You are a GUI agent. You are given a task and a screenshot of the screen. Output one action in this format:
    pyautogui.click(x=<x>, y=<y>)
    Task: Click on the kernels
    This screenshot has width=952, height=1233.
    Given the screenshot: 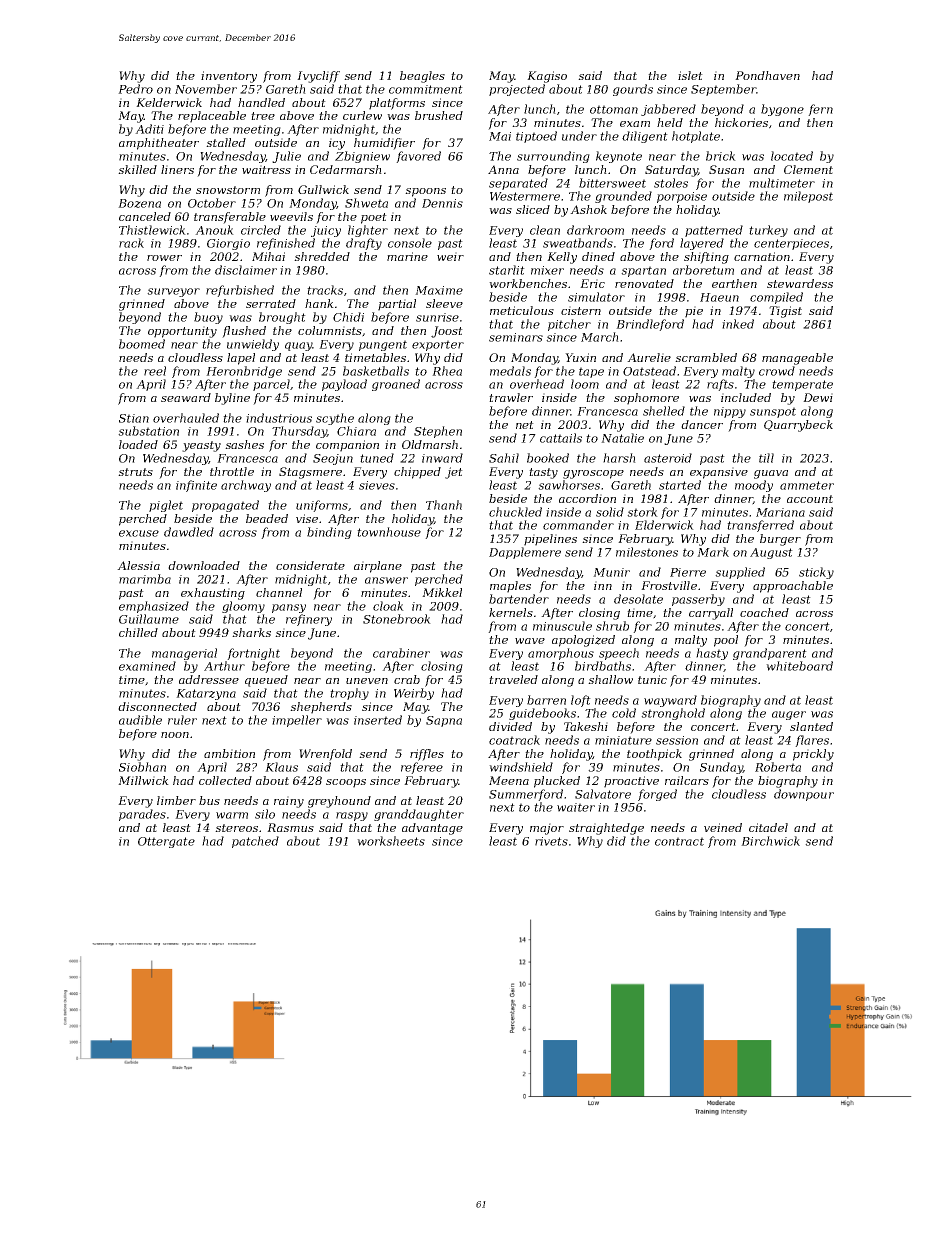 What is the action you would take?
    pyautogui.click(x=511, y=612)
